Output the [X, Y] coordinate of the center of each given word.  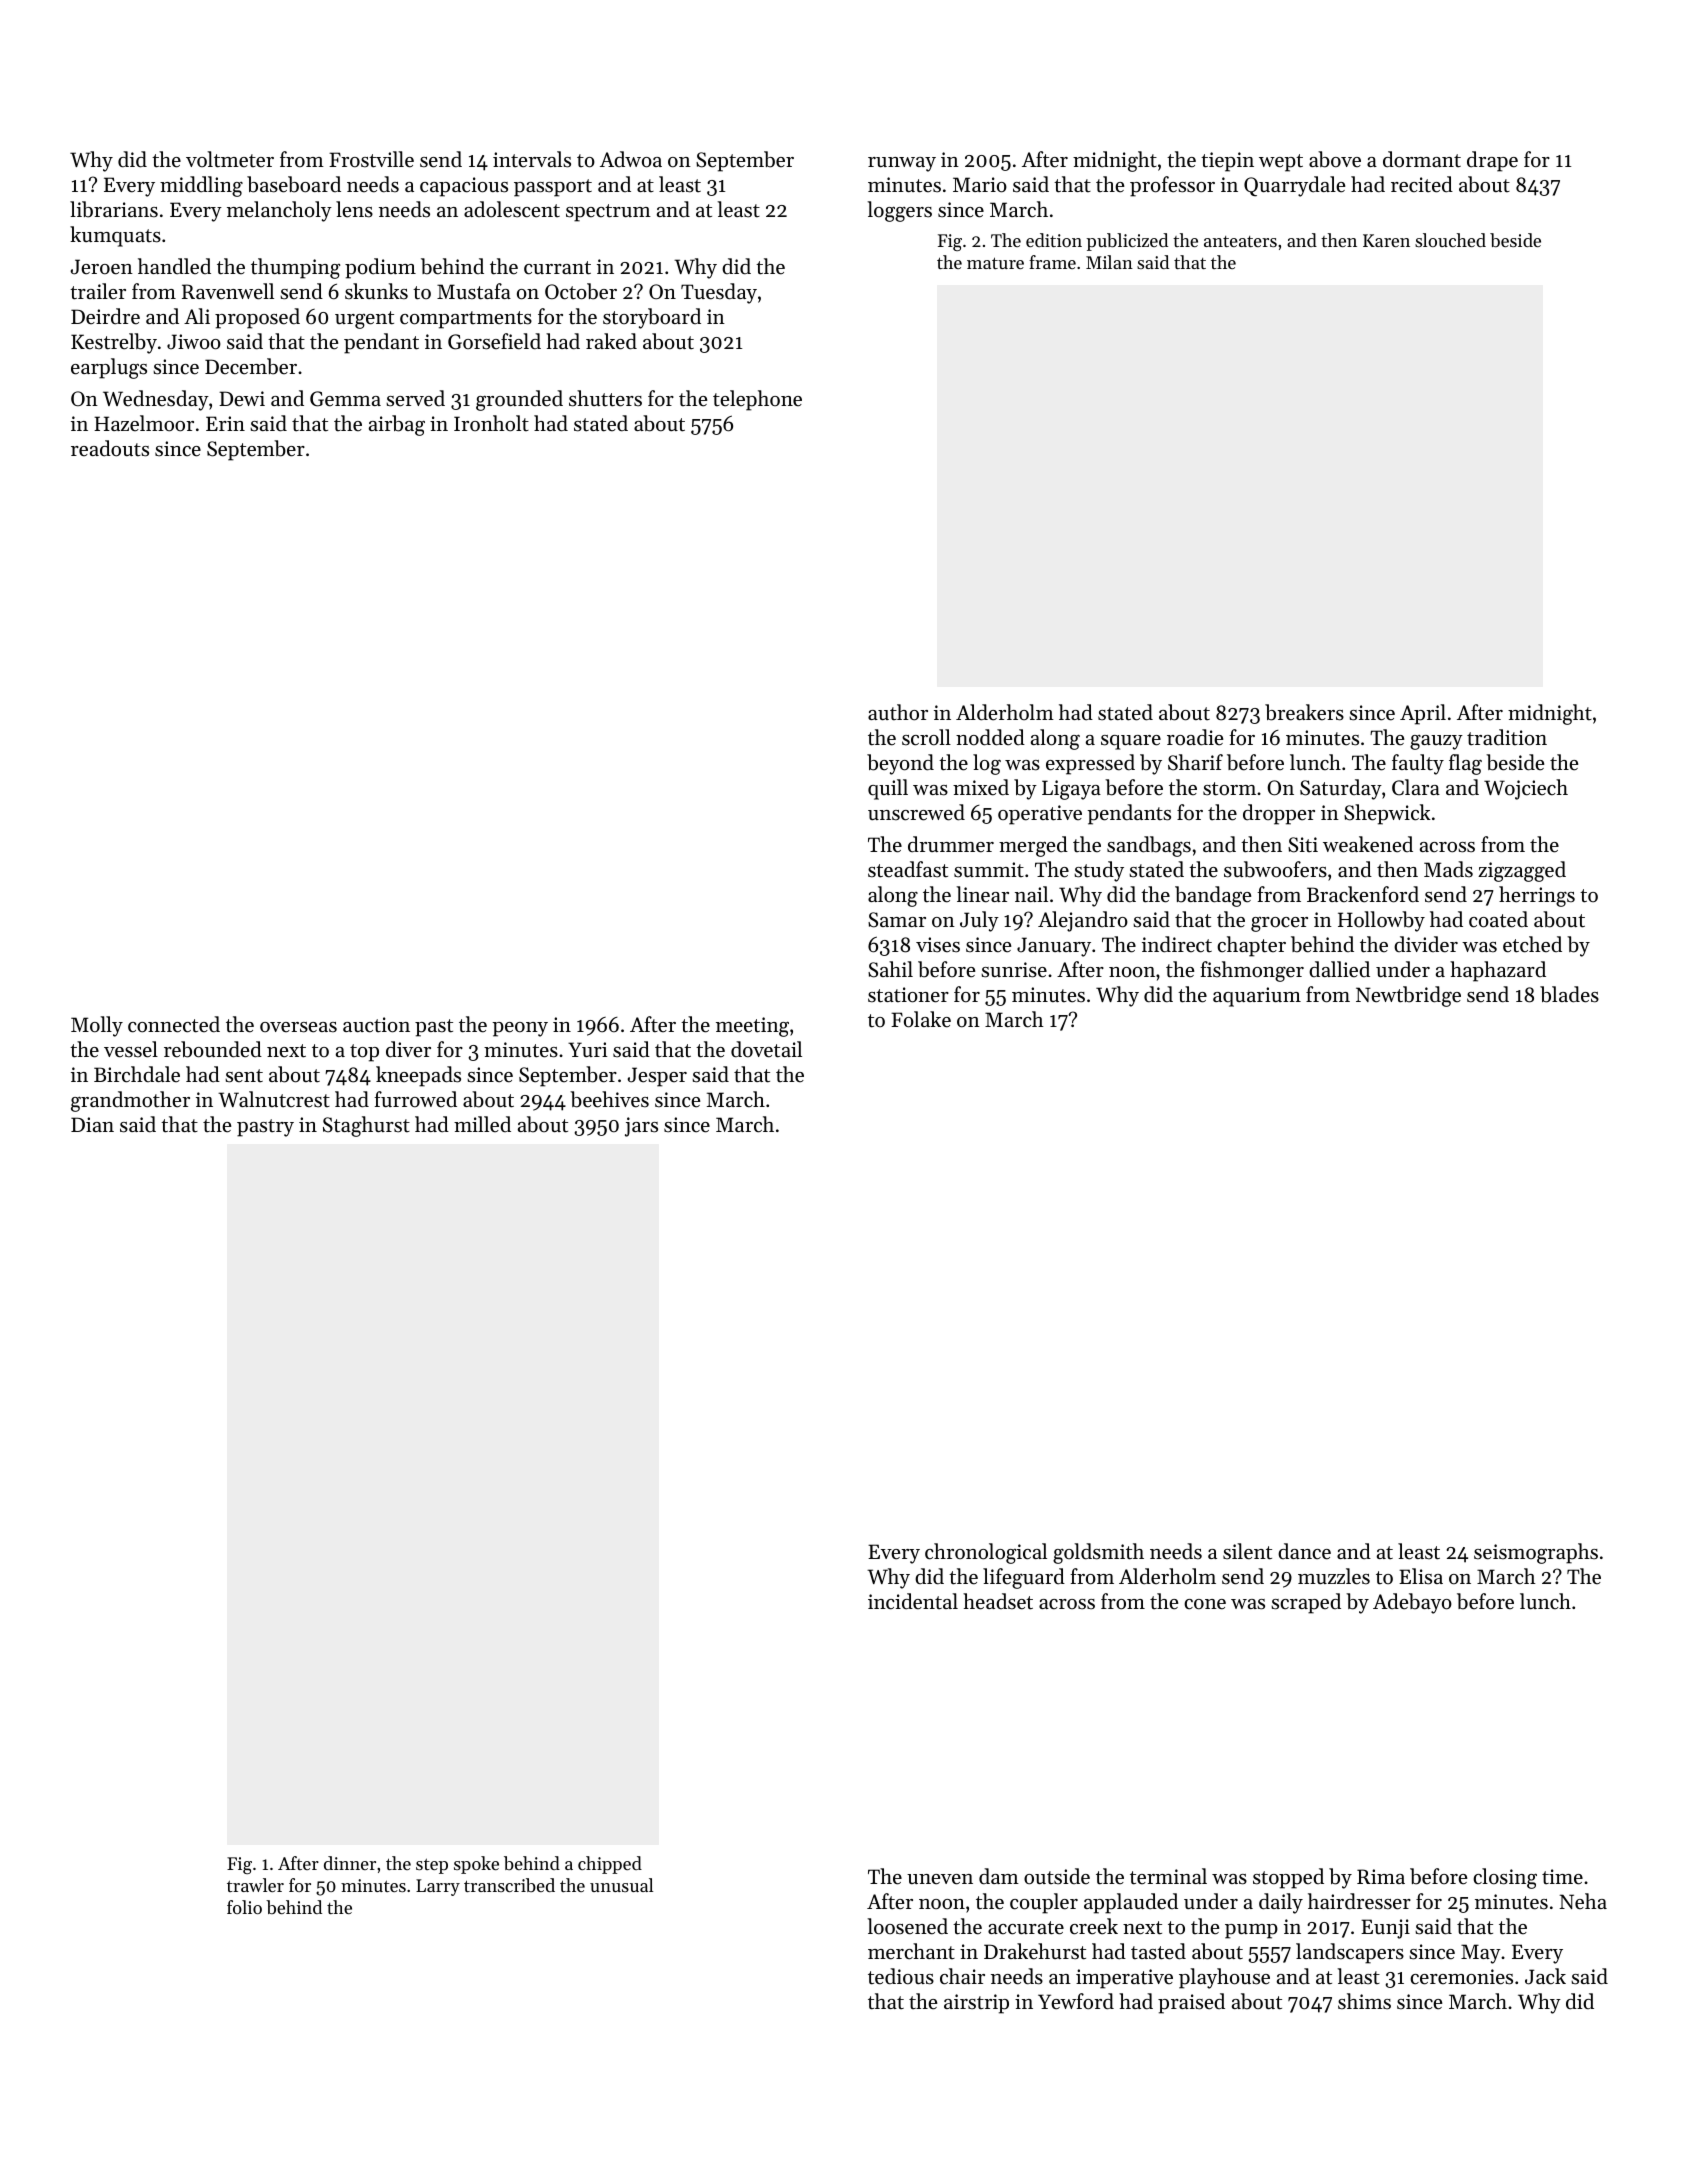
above [1335, 159]
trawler [255, 1885]
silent [1247, 1551]
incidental [913, 1601]
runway [902, 164]
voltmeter [230, 159]
